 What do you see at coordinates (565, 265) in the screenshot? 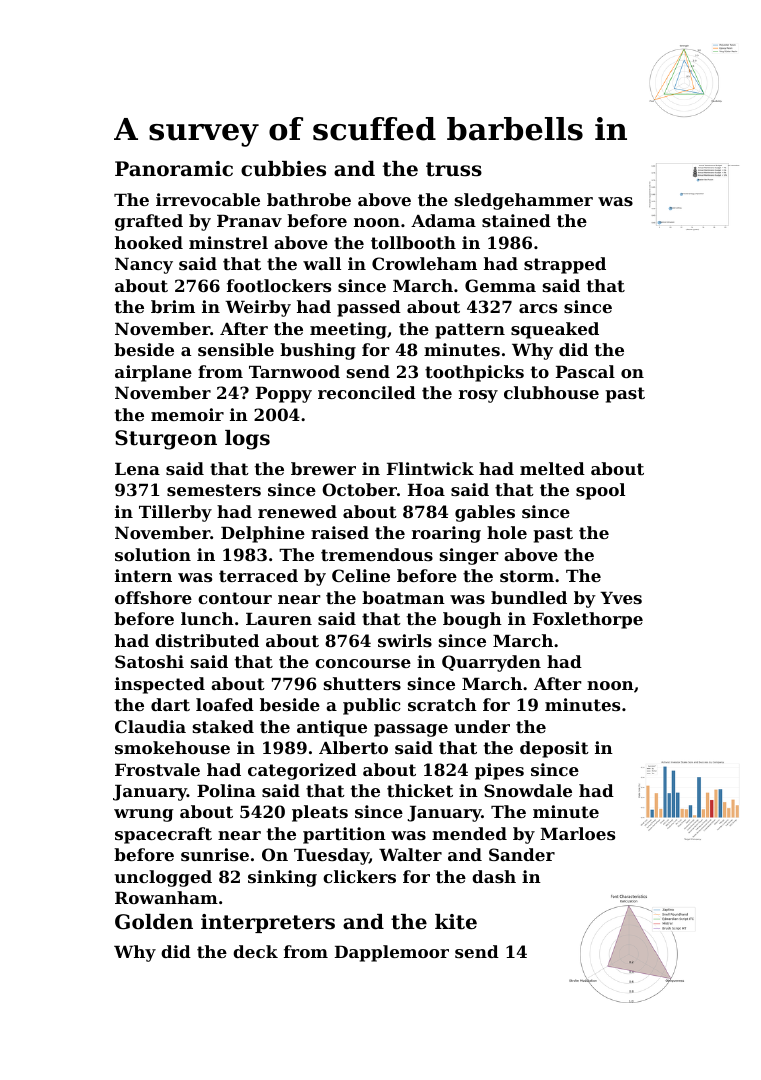
I see `strapped` at bounding box center [565, 265].
